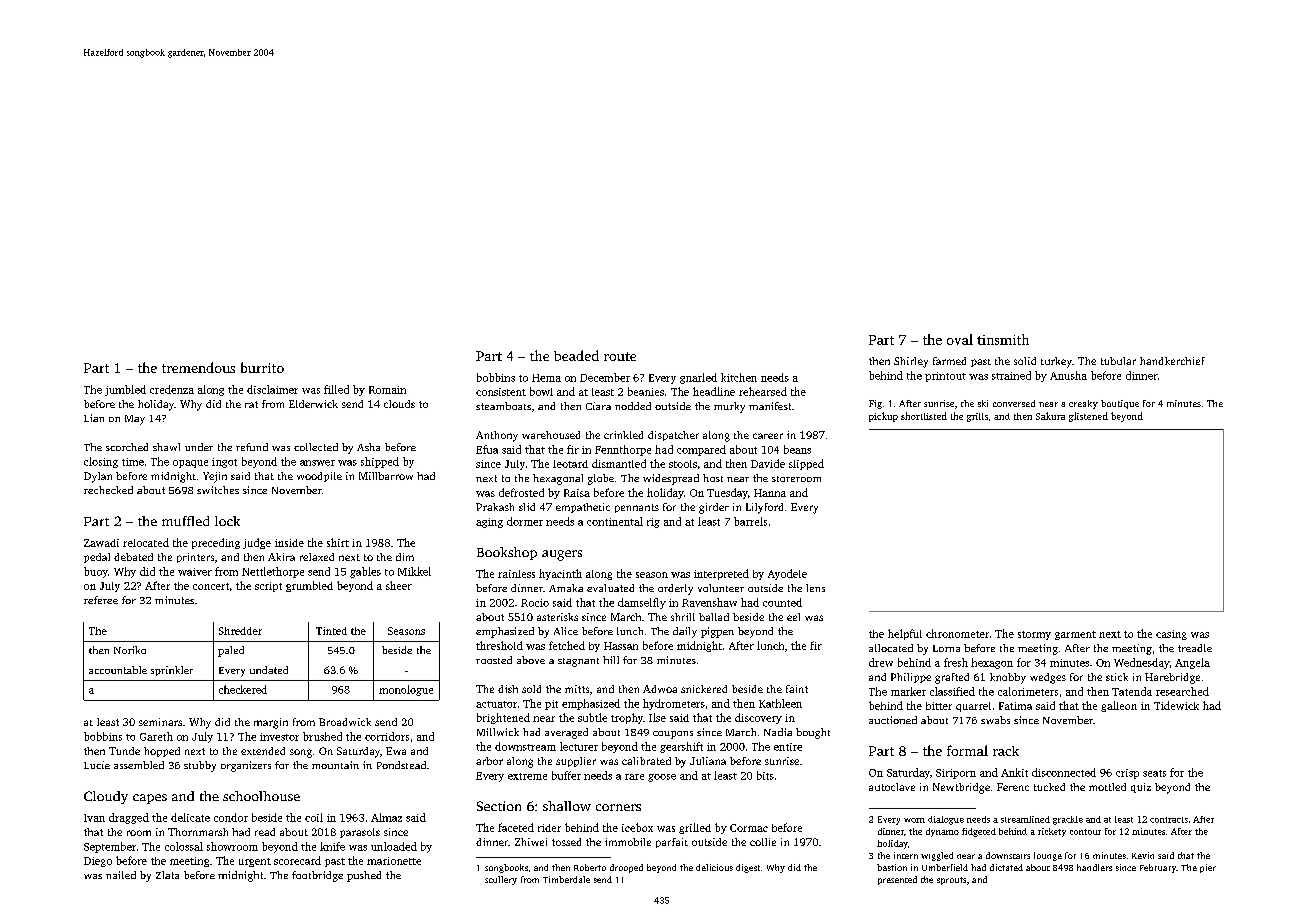  I want to click on Alice, so click(566, 631).
